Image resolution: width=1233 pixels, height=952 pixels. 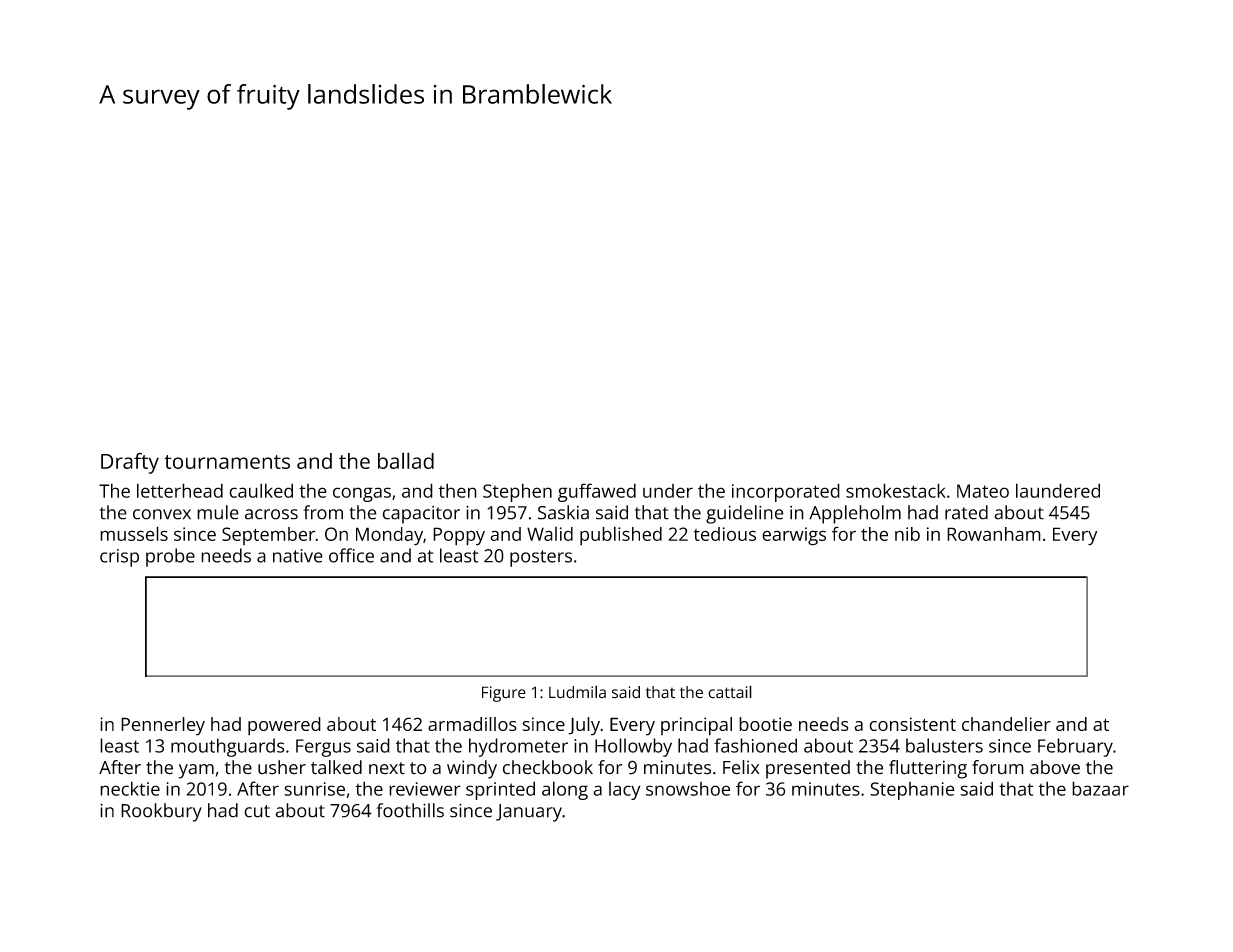 I want to click on Drafty, so click(x=130, y=463).
